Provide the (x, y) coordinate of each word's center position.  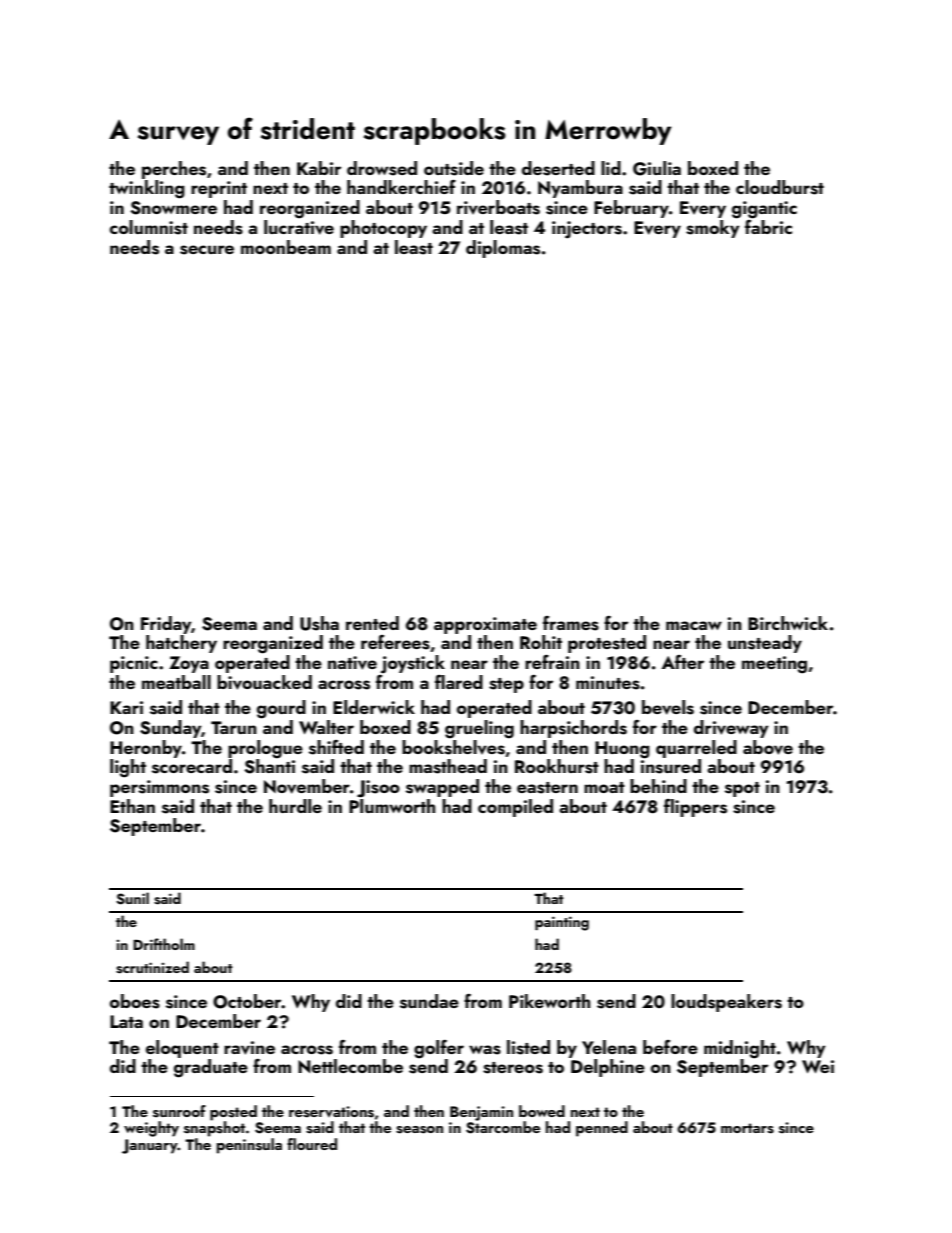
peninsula (249, 1146)
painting (562, 923)
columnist (149, 227)
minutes (608, 683)
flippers (695, 808)
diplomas (503, 249)
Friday (166, 625)
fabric (768, 227)
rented (372, 623)
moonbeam (286, 247)
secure (207, 250)
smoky (713, 229)
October (247, 1001)
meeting (774, 665)
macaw (694, 625)
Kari (126, 707)
